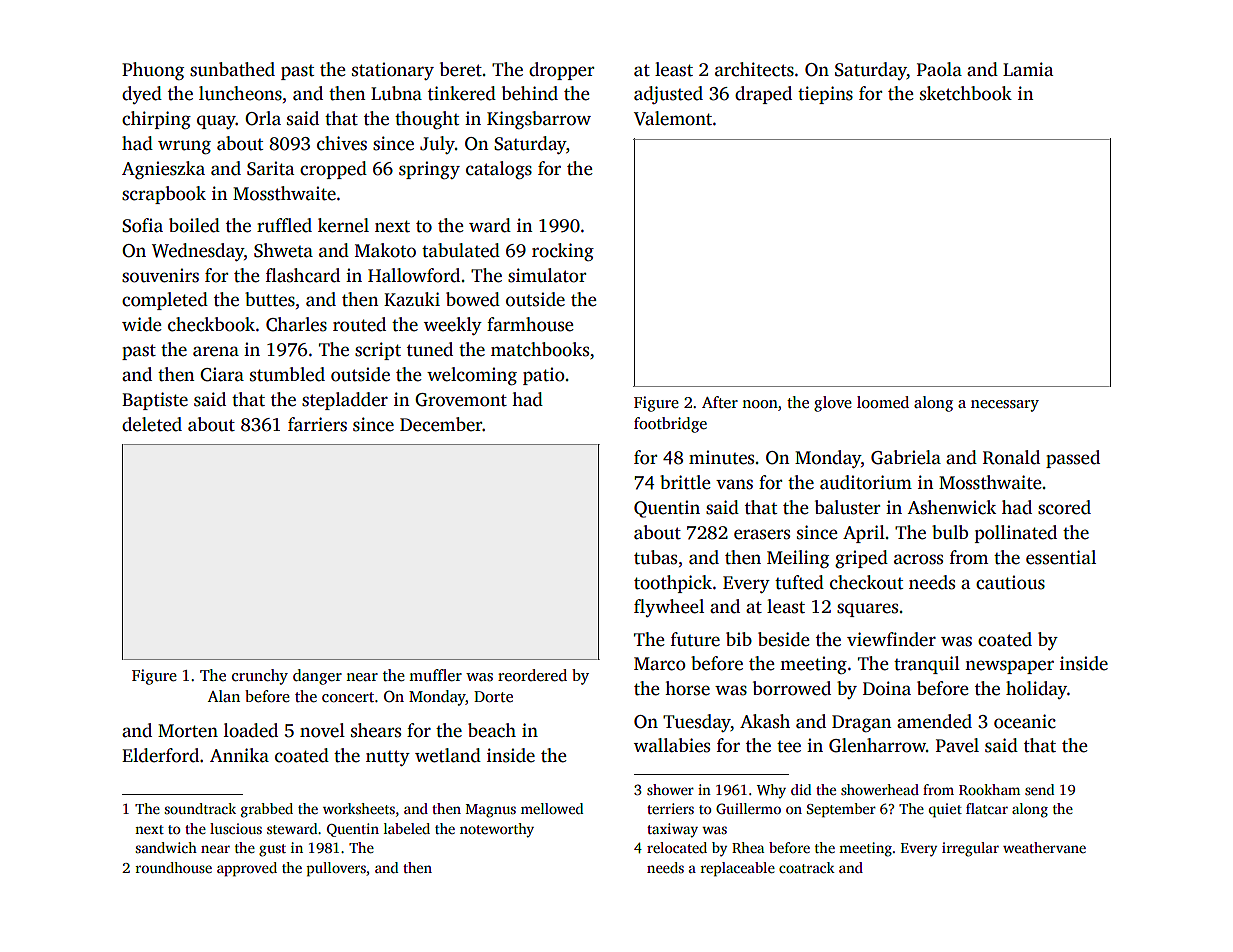  Describe the element at coordinates (951, 507) in the screenshot. I see `Ashenwick` at that location.
